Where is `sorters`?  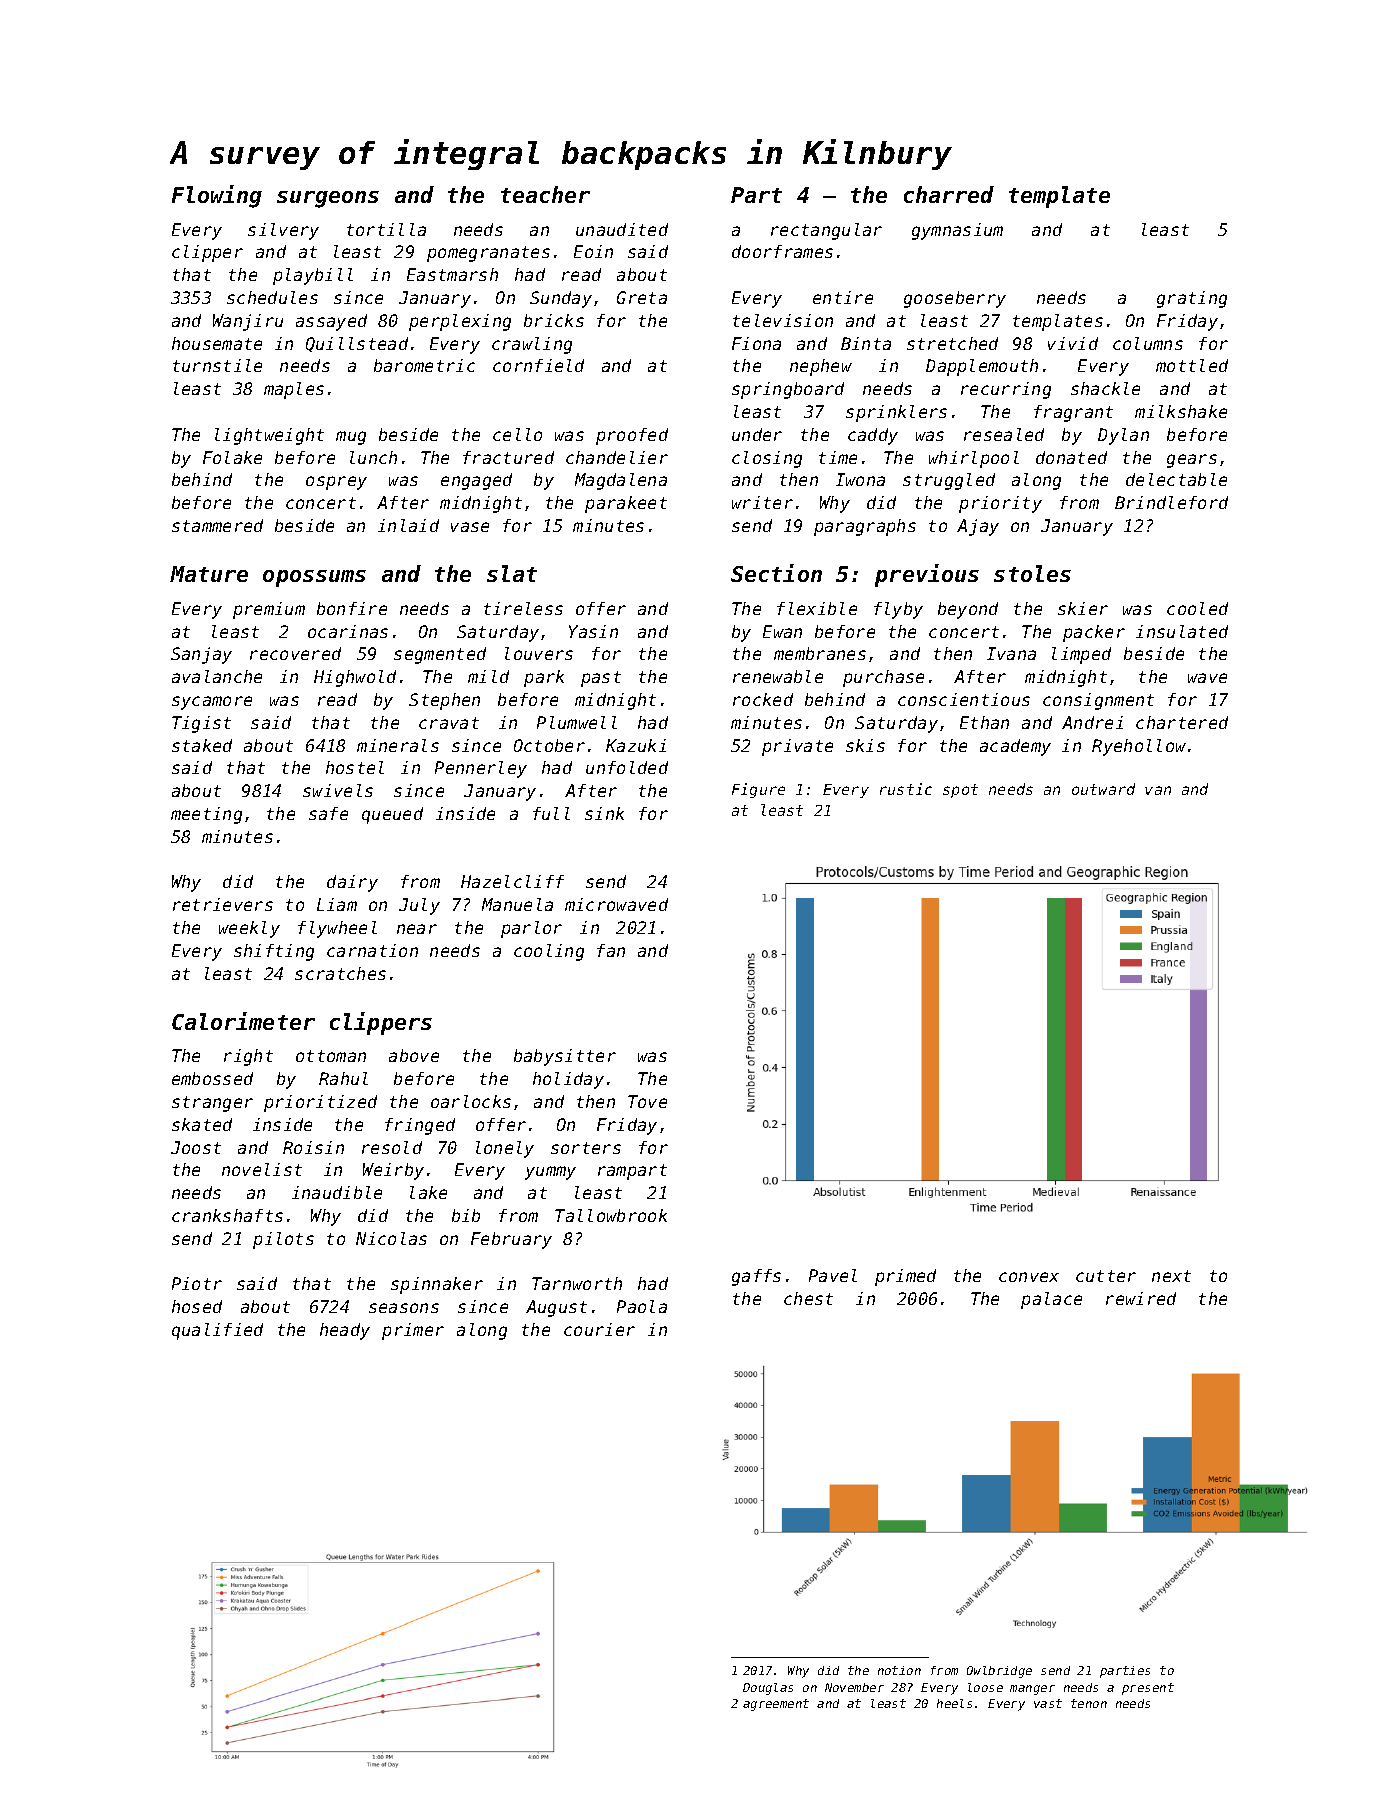 sorters is located at coordinates (586, 1148).
